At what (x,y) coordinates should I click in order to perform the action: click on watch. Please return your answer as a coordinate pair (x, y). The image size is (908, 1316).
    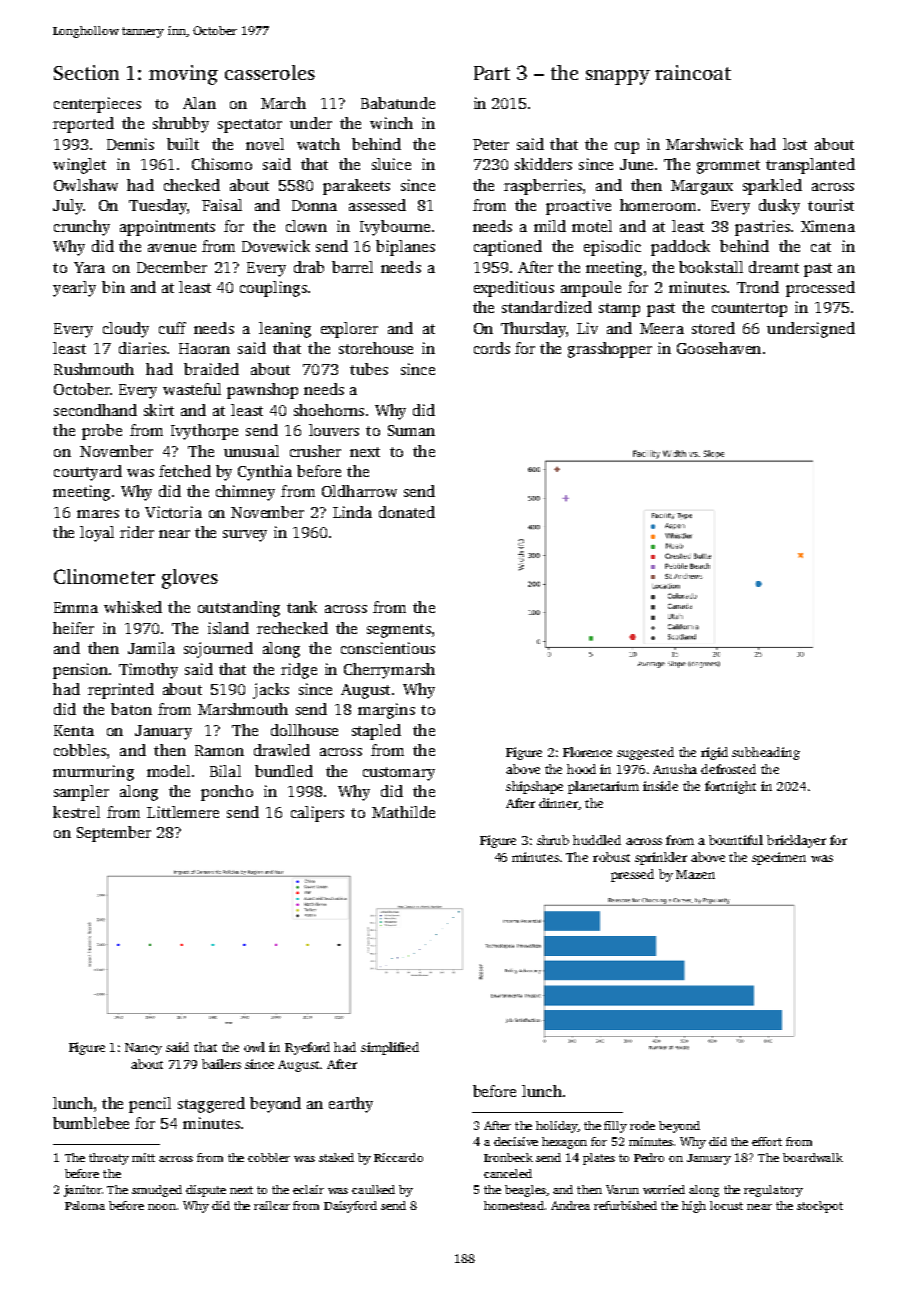
    Looking at the image, I should click on (318, 144).
